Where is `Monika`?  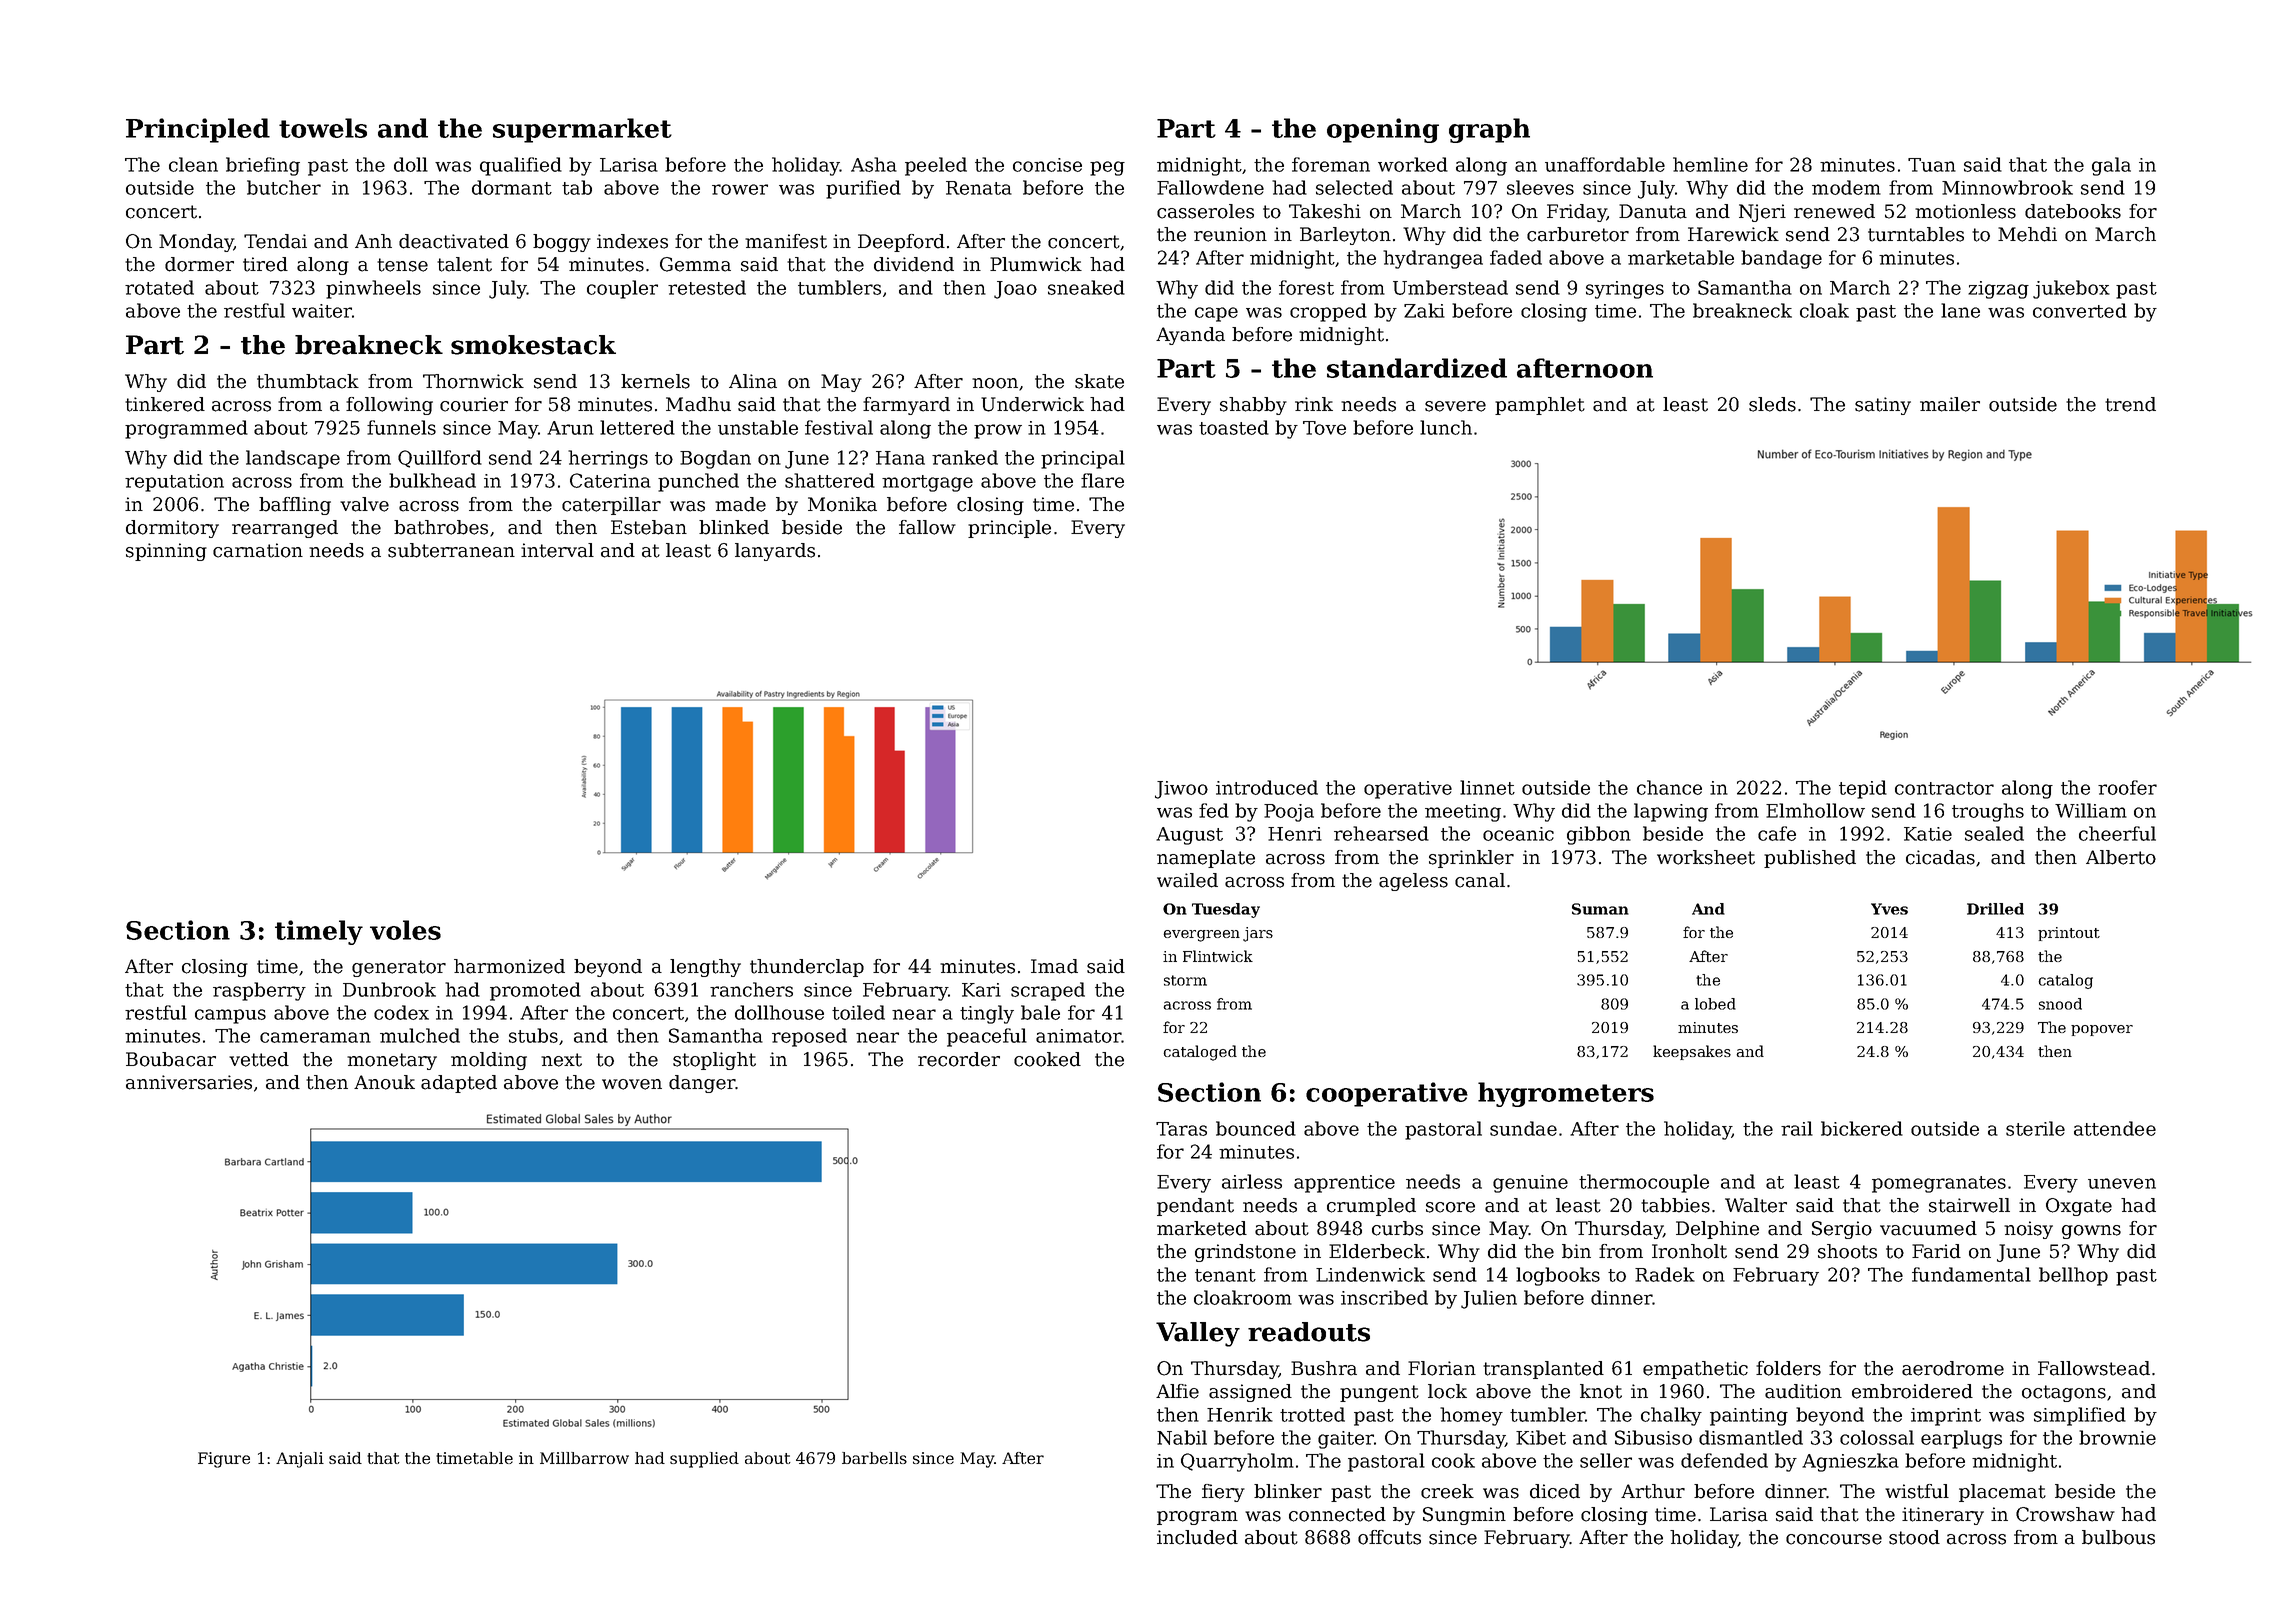
Monika is located at coordinates (842, 504).
